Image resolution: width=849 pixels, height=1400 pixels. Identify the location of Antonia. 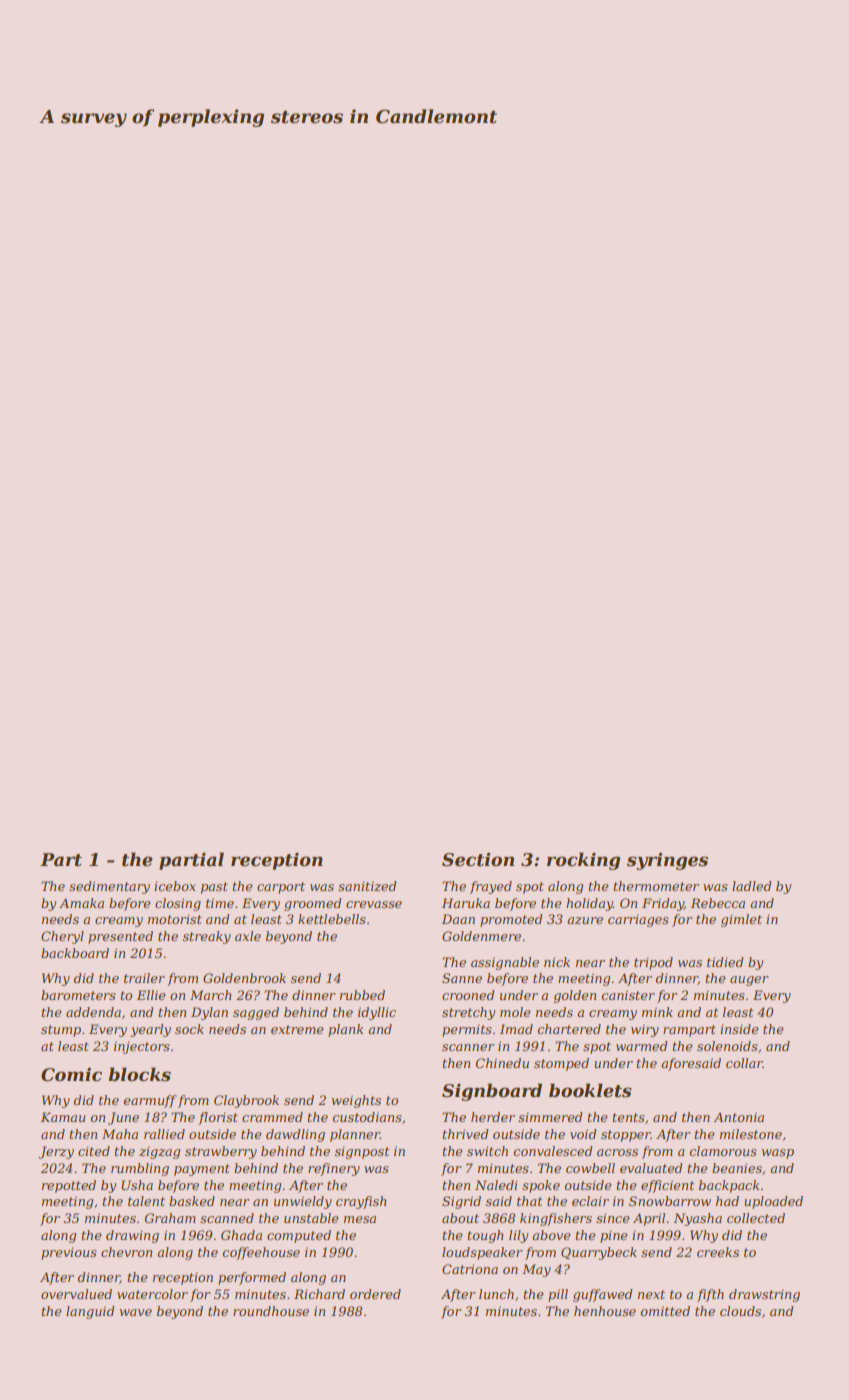
(739, 1117).
